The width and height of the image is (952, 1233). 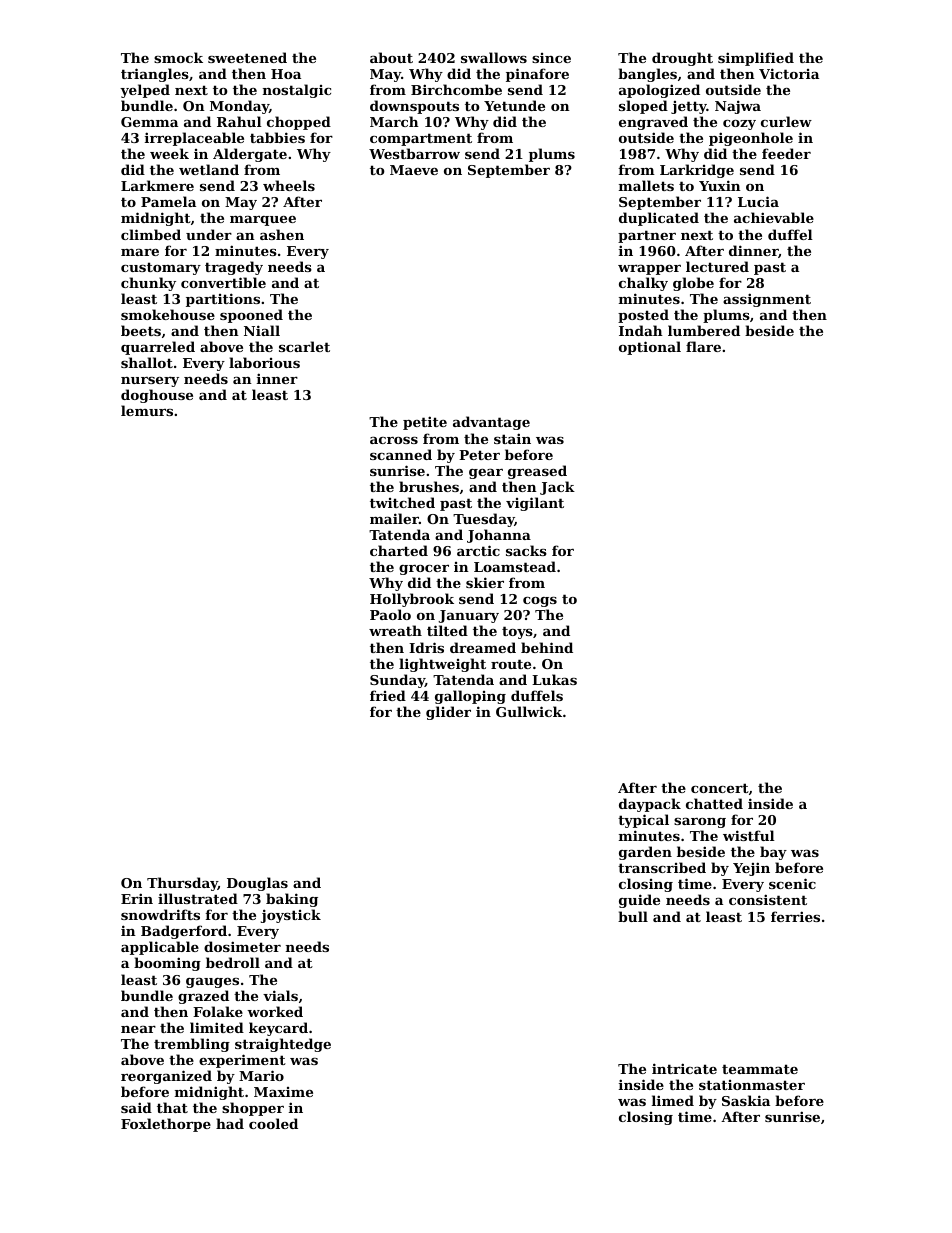 What do you see at coordinates (394, 121) in the image?
I see `March` at bounding box center [394, 121].
